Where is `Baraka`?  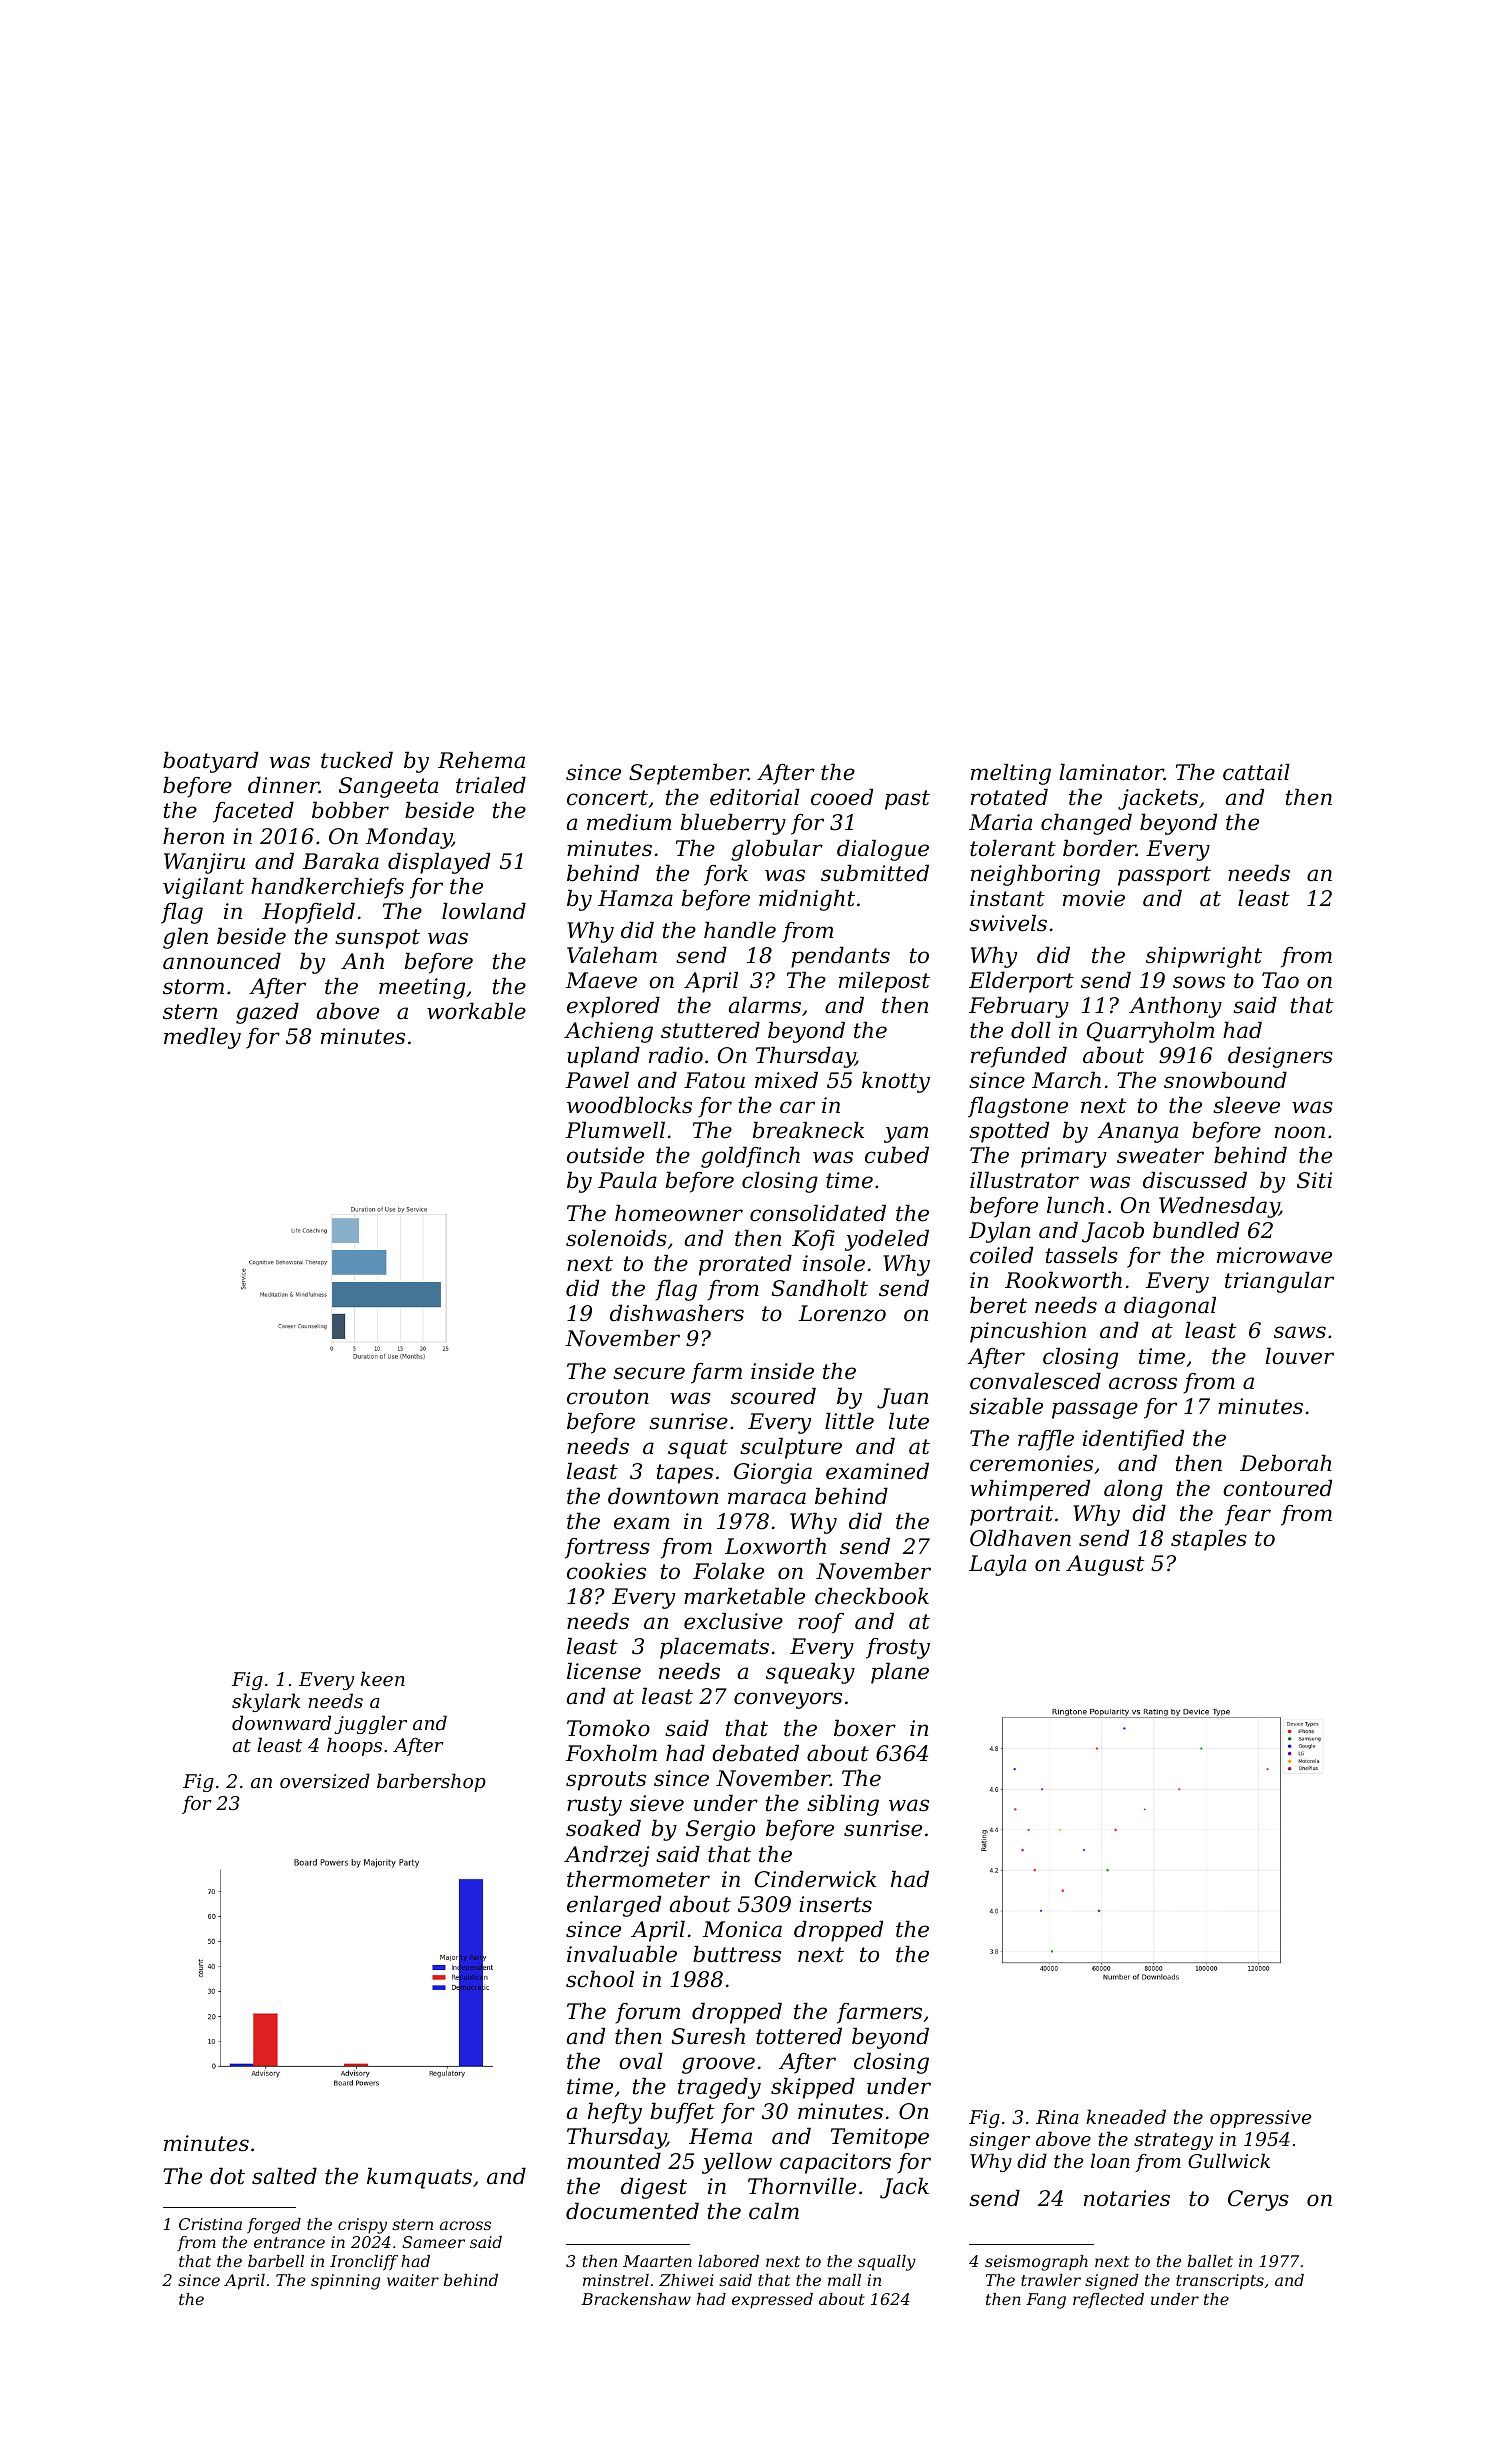
Baraka is located at coordinates (341, 861).
